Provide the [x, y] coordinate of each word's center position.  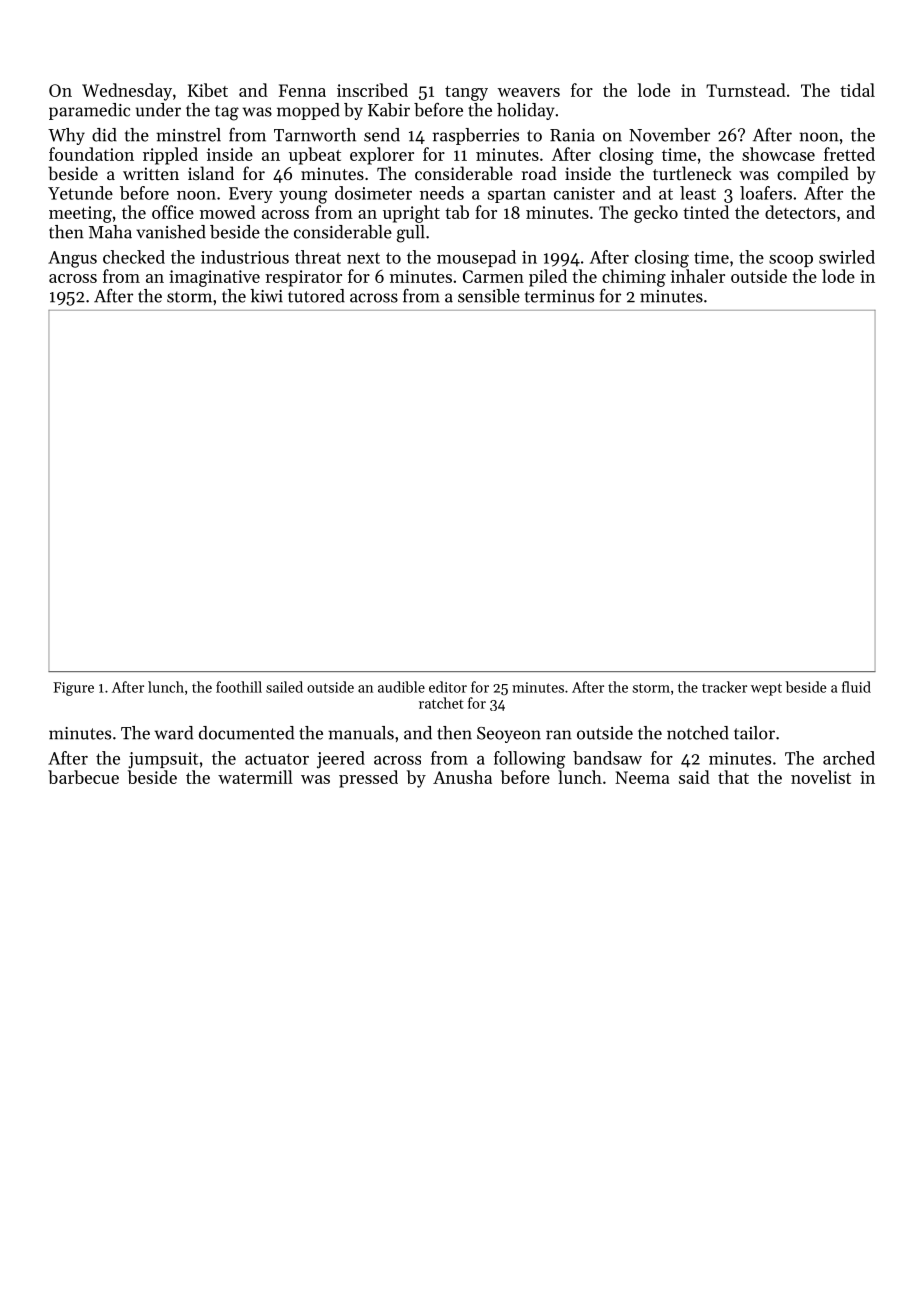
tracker [724, 687]
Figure [73, 689]
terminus [559, 296]
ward [173, 733]
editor [448, 687]
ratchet [441, 703]
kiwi [266, 296]
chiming [634, 278]
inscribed [372, 90]
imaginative [214, 278]
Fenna [302, 90]
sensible [489, 296]
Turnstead [746, 90]
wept [766, 689]
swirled [847, 257]
